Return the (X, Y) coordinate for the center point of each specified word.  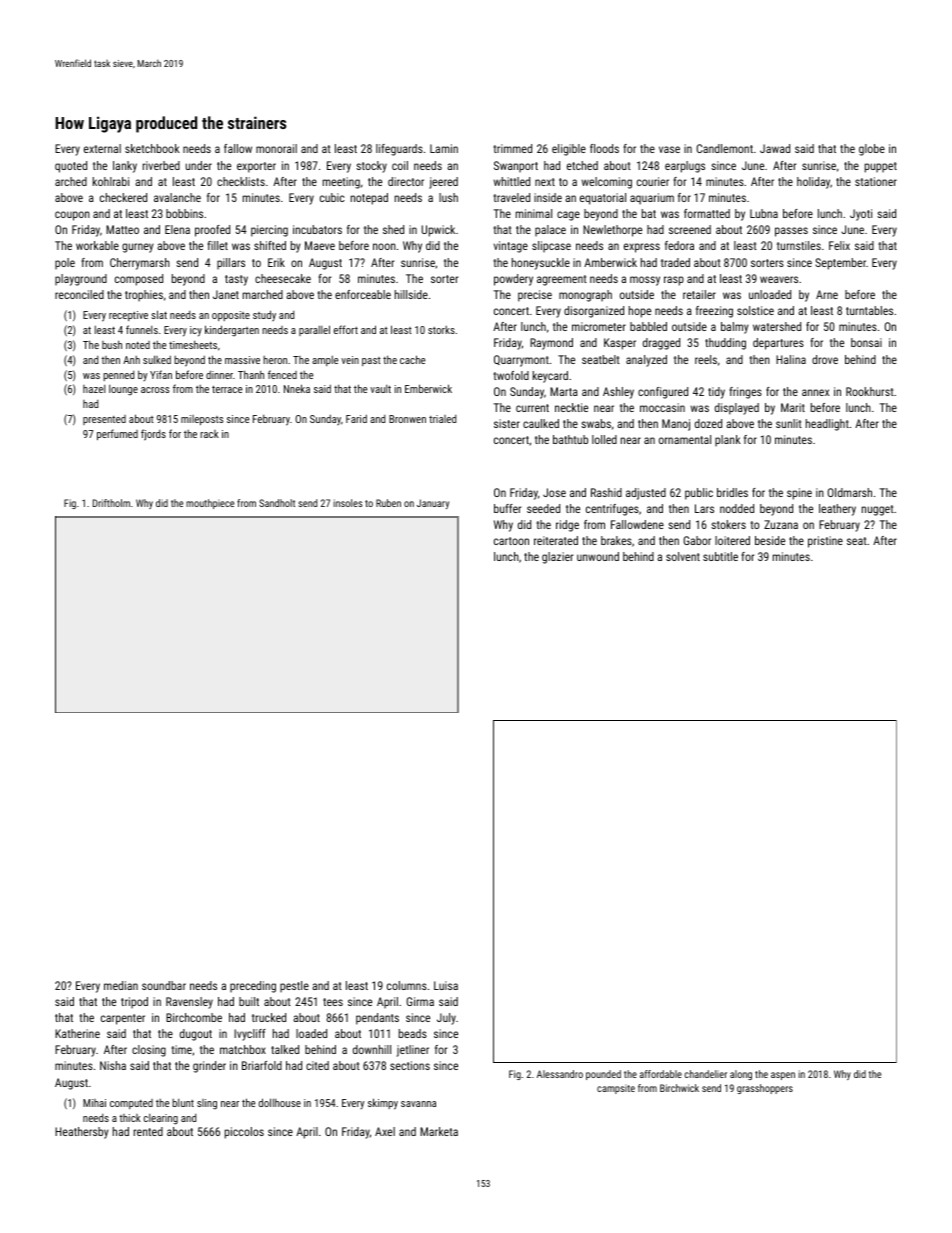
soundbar (164, 985)
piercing (269, 231)
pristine (825, 542)
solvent (683, 556)
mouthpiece (210, 504)
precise (535, 296)
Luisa (446, 985)
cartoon (511, 541)
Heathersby (82, 1133)
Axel (385, 1131)
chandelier (705, 1074)
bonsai (866, 342)
